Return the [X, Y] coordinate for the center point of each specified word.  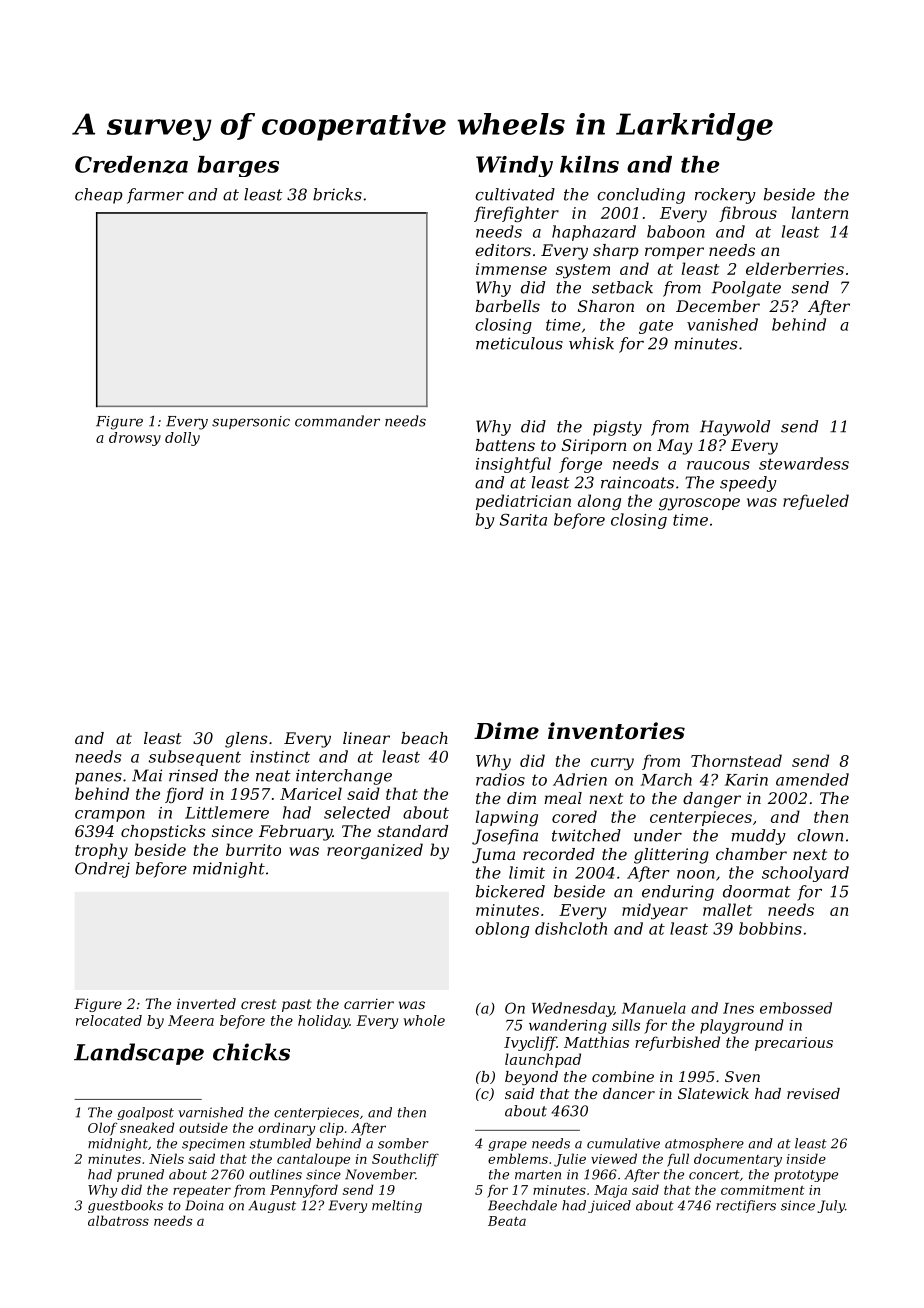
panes [98, 779]
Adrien [580, 779]
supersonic [251, 422]
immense [511, 269]
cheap [99, 196]
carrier [369, 1004]
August [272, 1206]
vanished [722, 324]
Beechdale [522, 1205]
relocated [109, 1020]
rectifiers [746, 1206]
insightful [513, 465]
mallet [727, 909]
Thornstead [736, 760]
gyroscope [699, 504]
